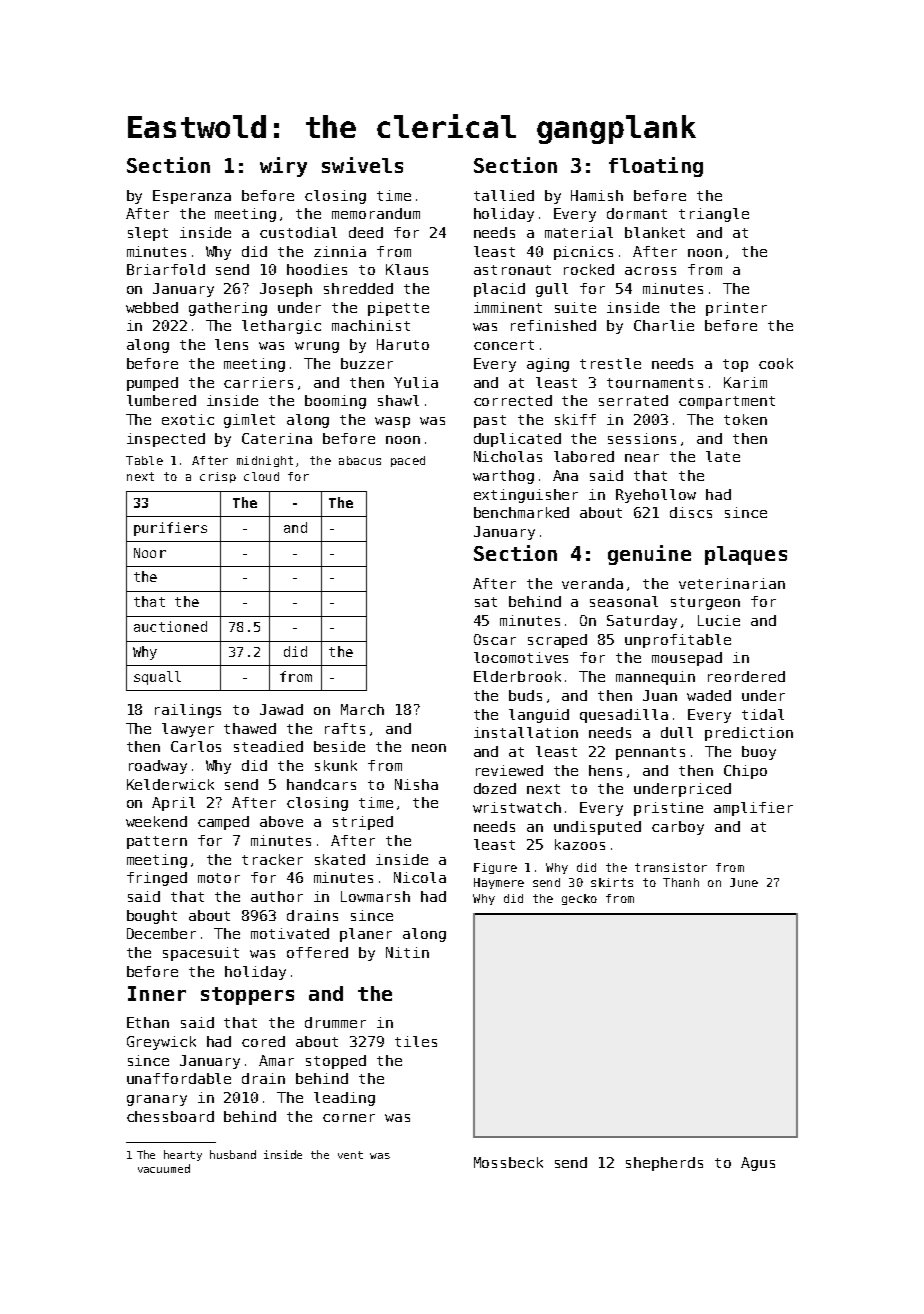 This screenshot has width=924, height=1314. Describe the element at coordinates (223, 823) in the screenshot. I see `camped` at that location.
